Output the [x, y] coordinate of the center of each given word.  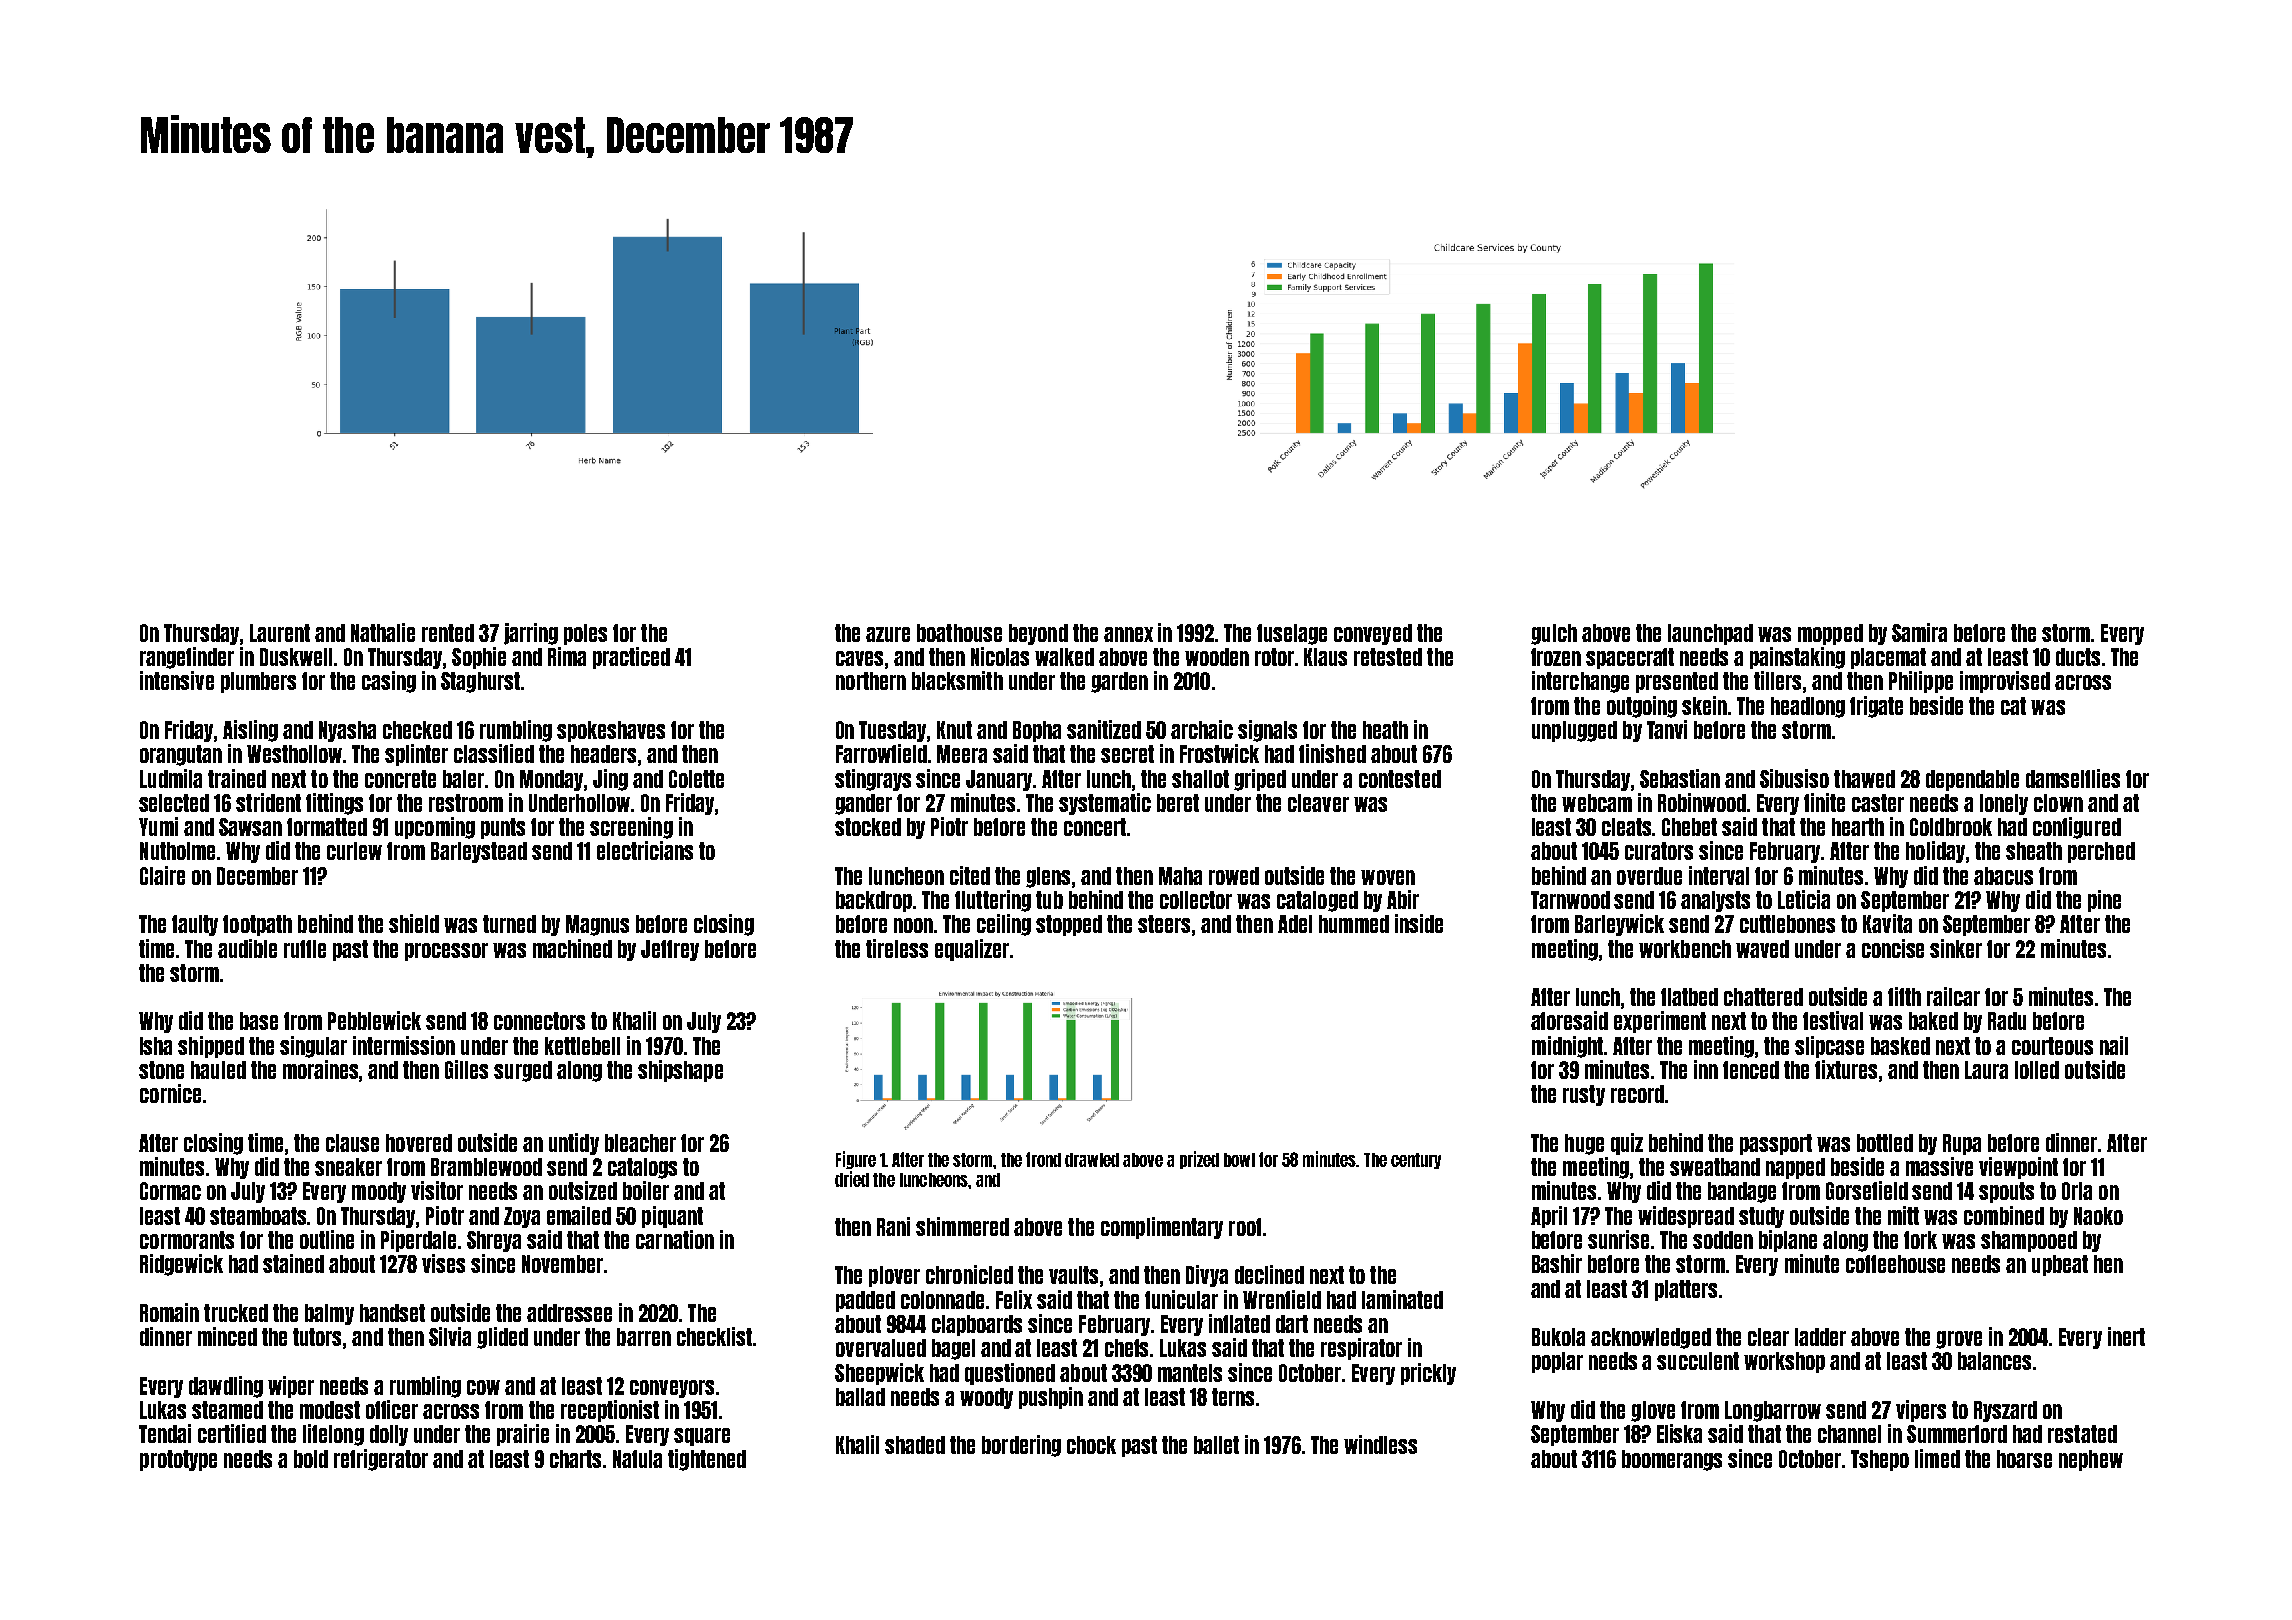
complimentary [1162, 1228]
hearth [1858, 827]
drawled [1092, 1160]
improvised [2005, 682]
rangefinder [187, 658]
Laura [1986, 1070]
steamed [227, 1410]
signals [1267, 731]
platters [1686, 1290]
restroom [466, 803]
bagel [953, 1349]
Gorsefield [1867, 1190]
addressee [569, 1313]
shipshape [680, 1071]
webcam [1597, 803]
